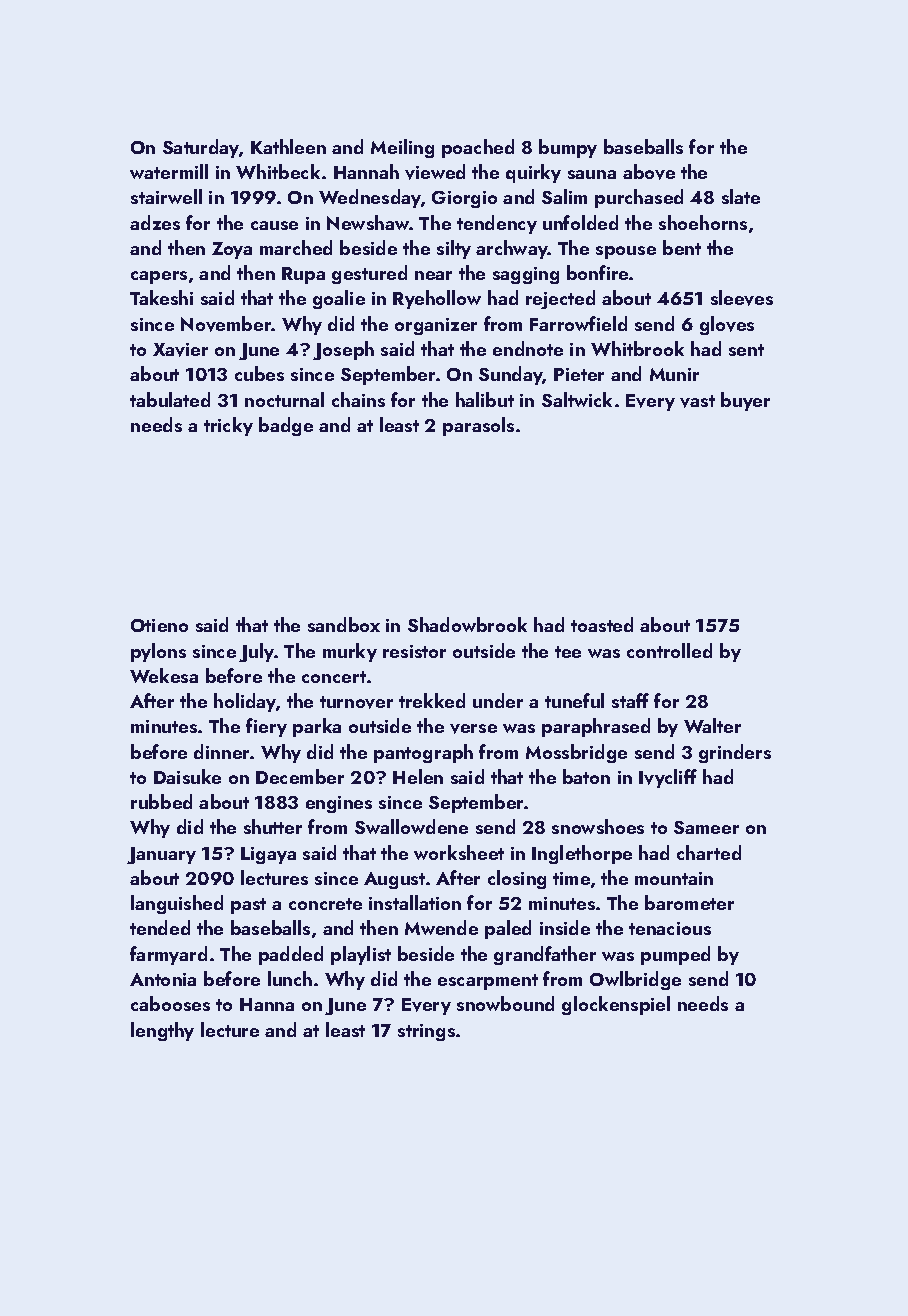 The image size is (908, 1316). What do you see at coordinates (162, 1031) in the screenshot?
I see `lengthy` at bounding box center [162, 1031].
